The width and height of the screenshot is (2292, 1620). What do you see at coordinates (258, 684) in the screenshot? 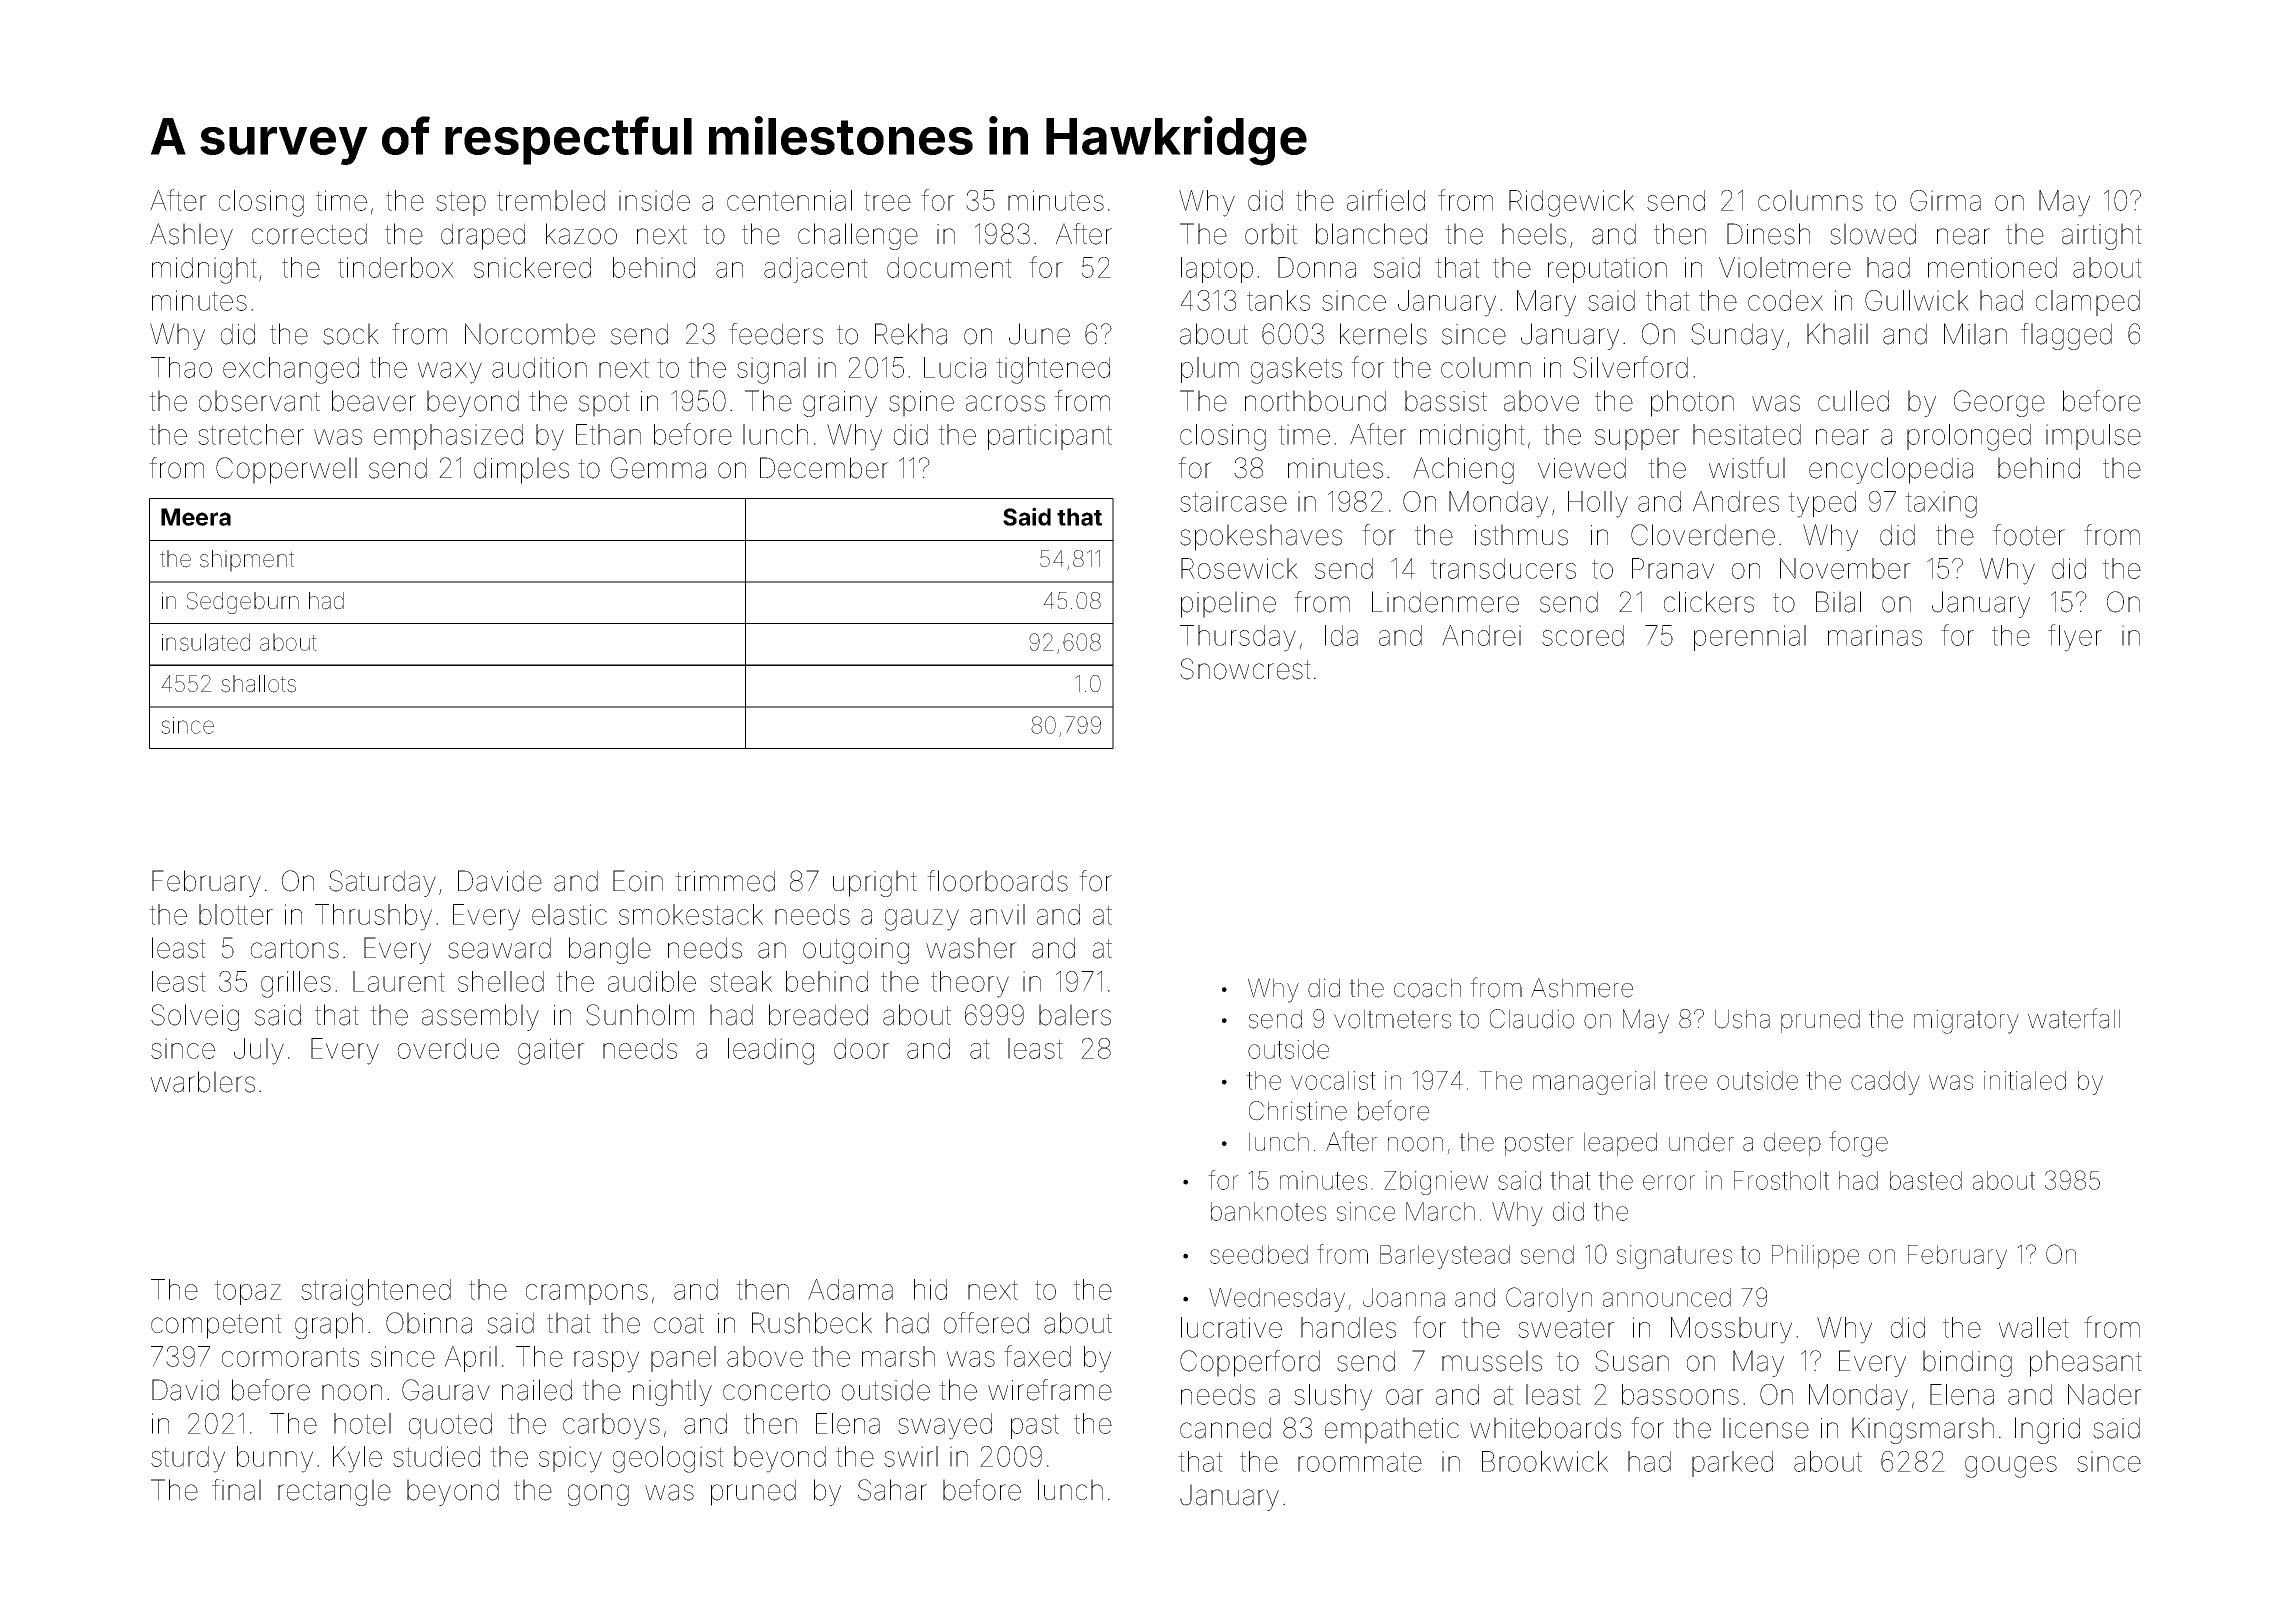
I see `shallots` at bounding box center [258, 684].
